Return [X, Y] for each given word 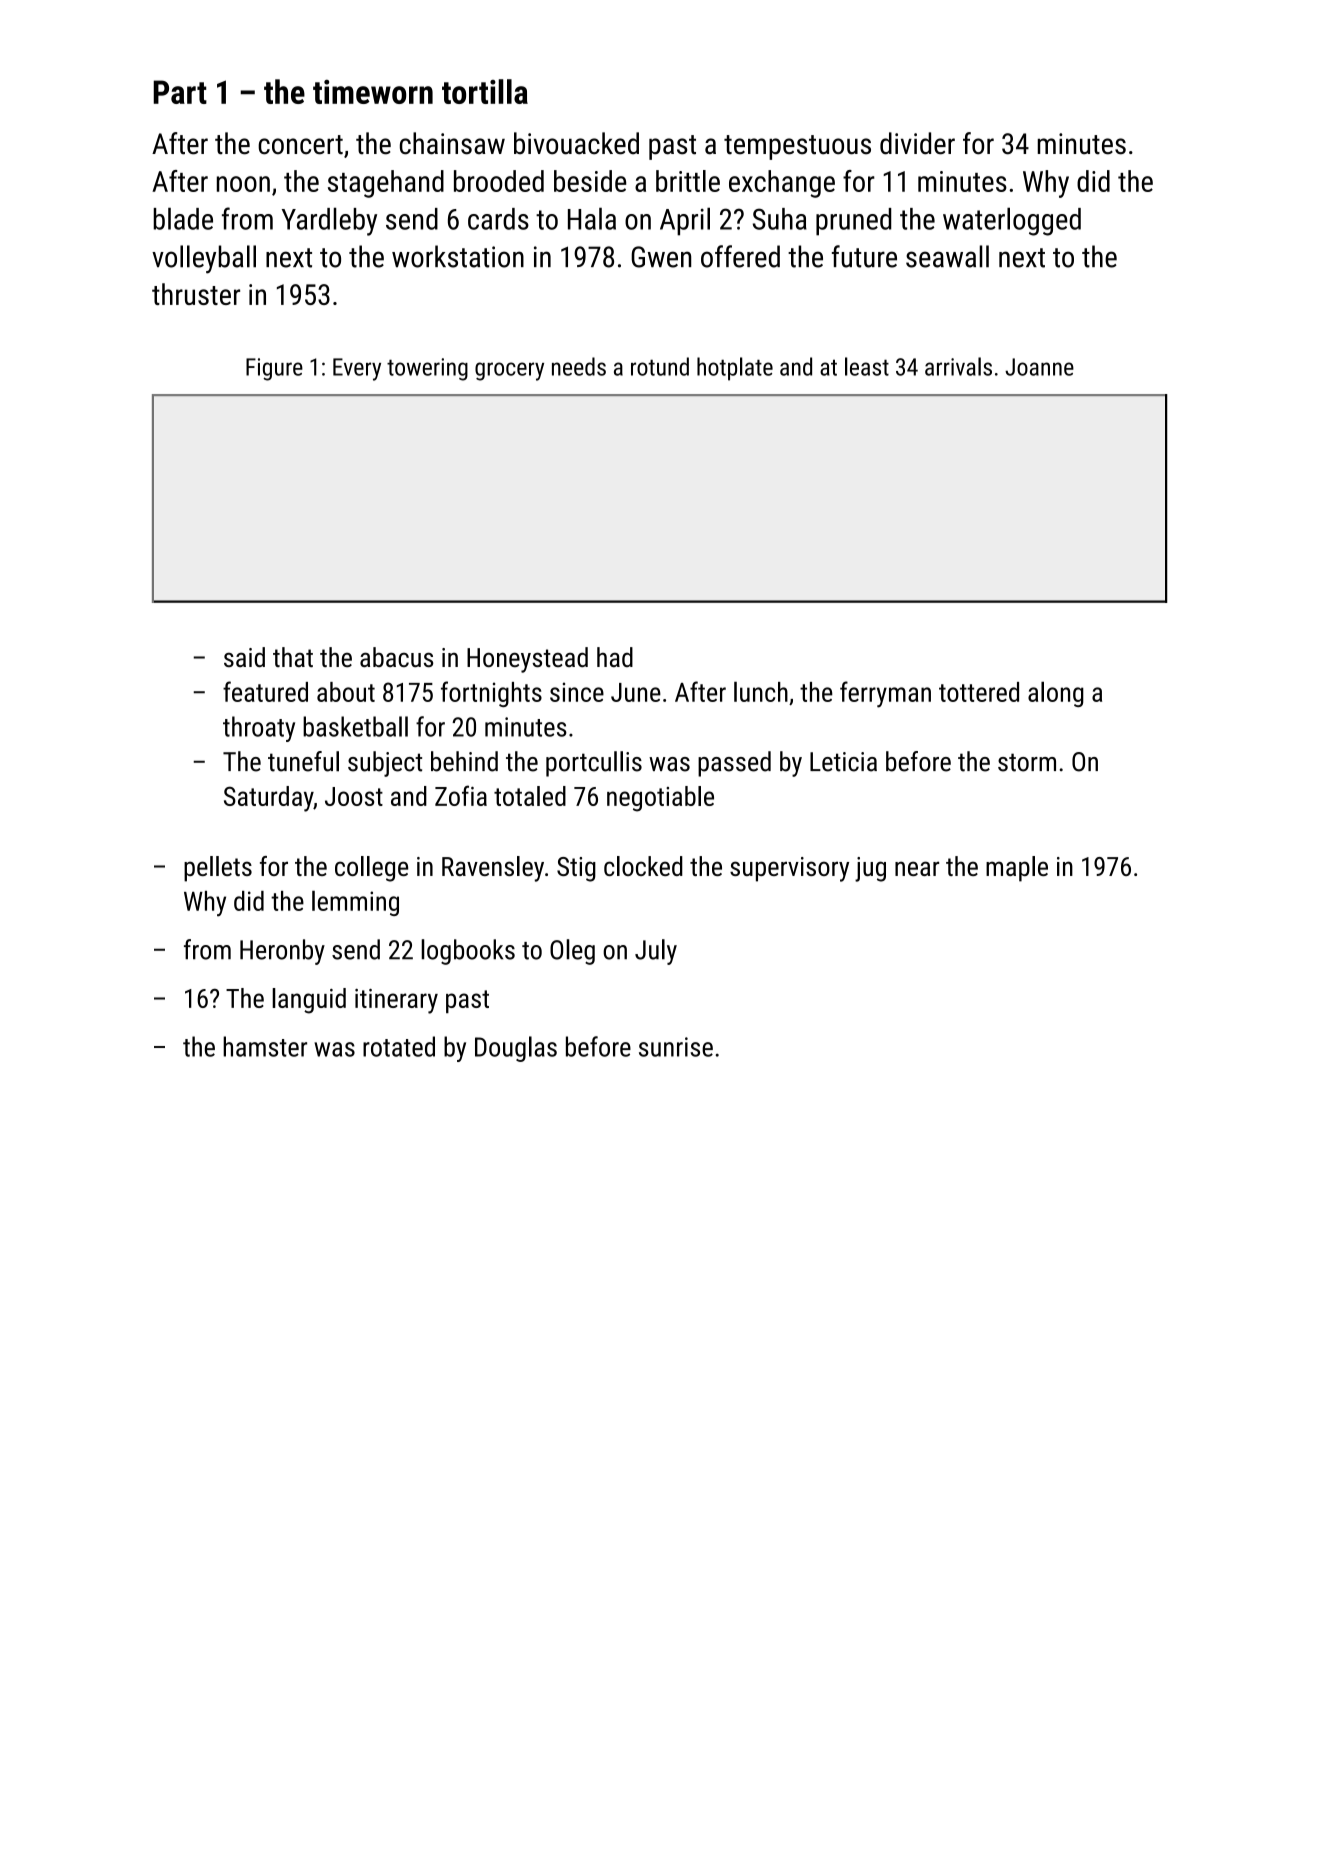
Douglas [516, 1049]
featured [265, 691]
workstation [458, 256]
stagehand [386, 184]
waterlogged [1012, 221]
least [867, 366]
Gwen [661, 257]
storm [1027, 762]
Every [357, 369]
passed [734, 764]
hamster [265, 1046]
